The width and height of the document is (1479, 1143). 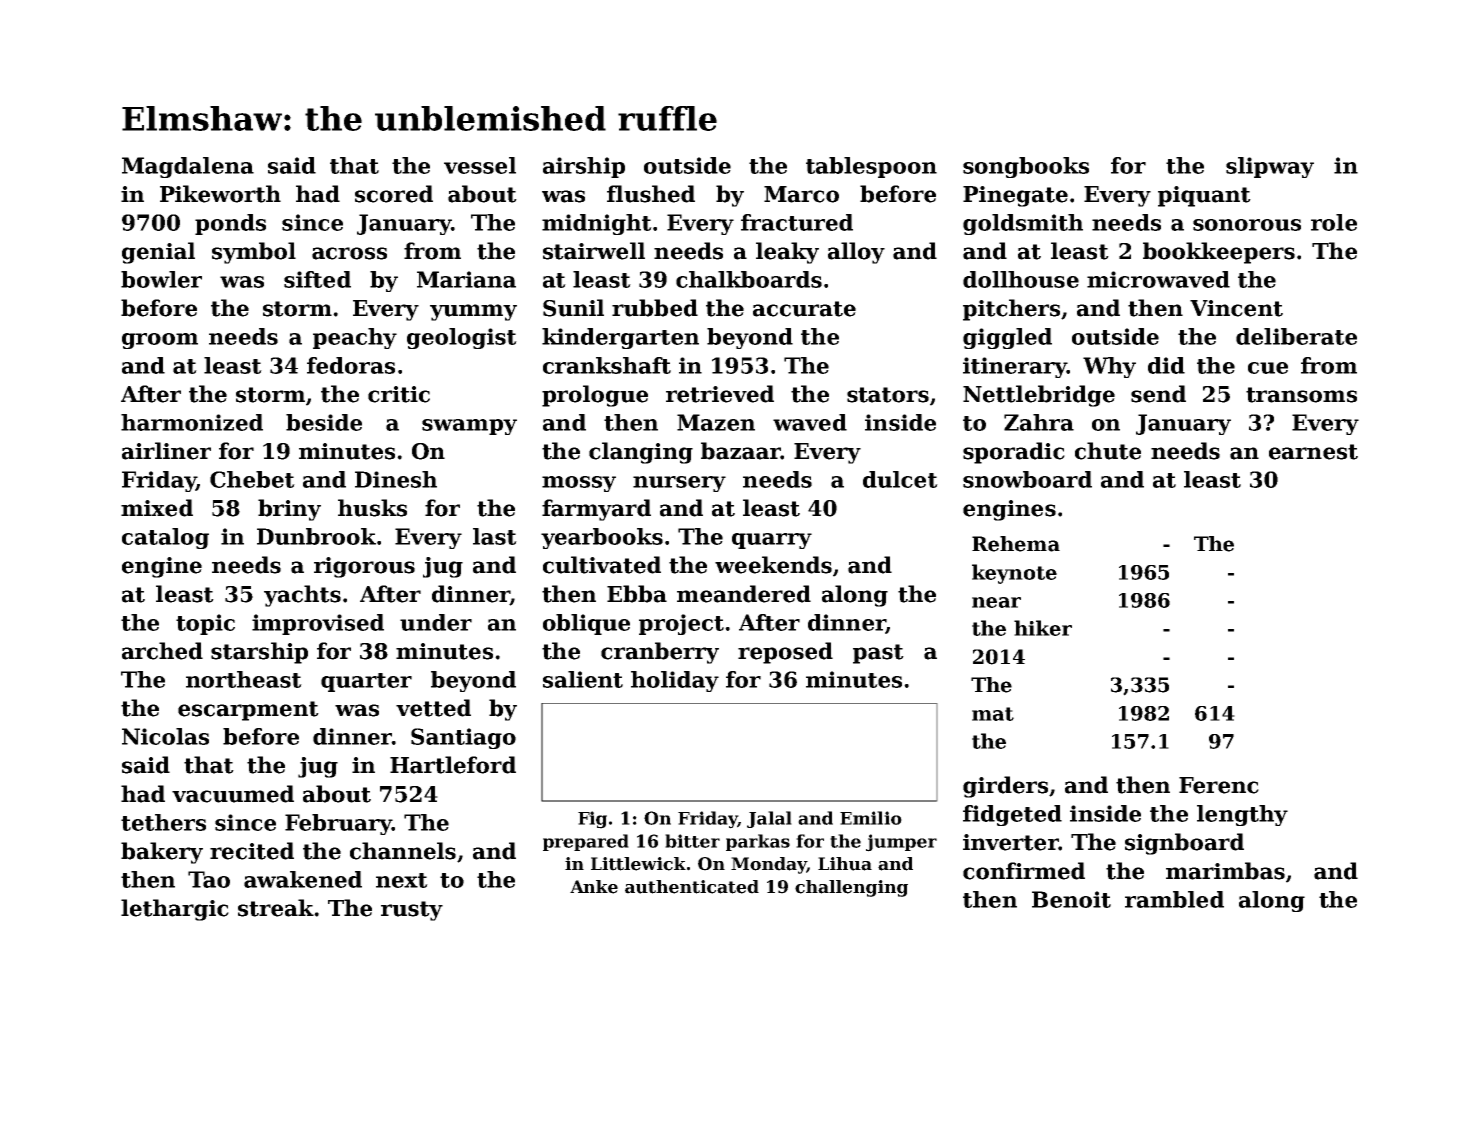 What do you see at coordinates (888, 395) in the document?
I see `stators` at bounding box center [888, 395].
